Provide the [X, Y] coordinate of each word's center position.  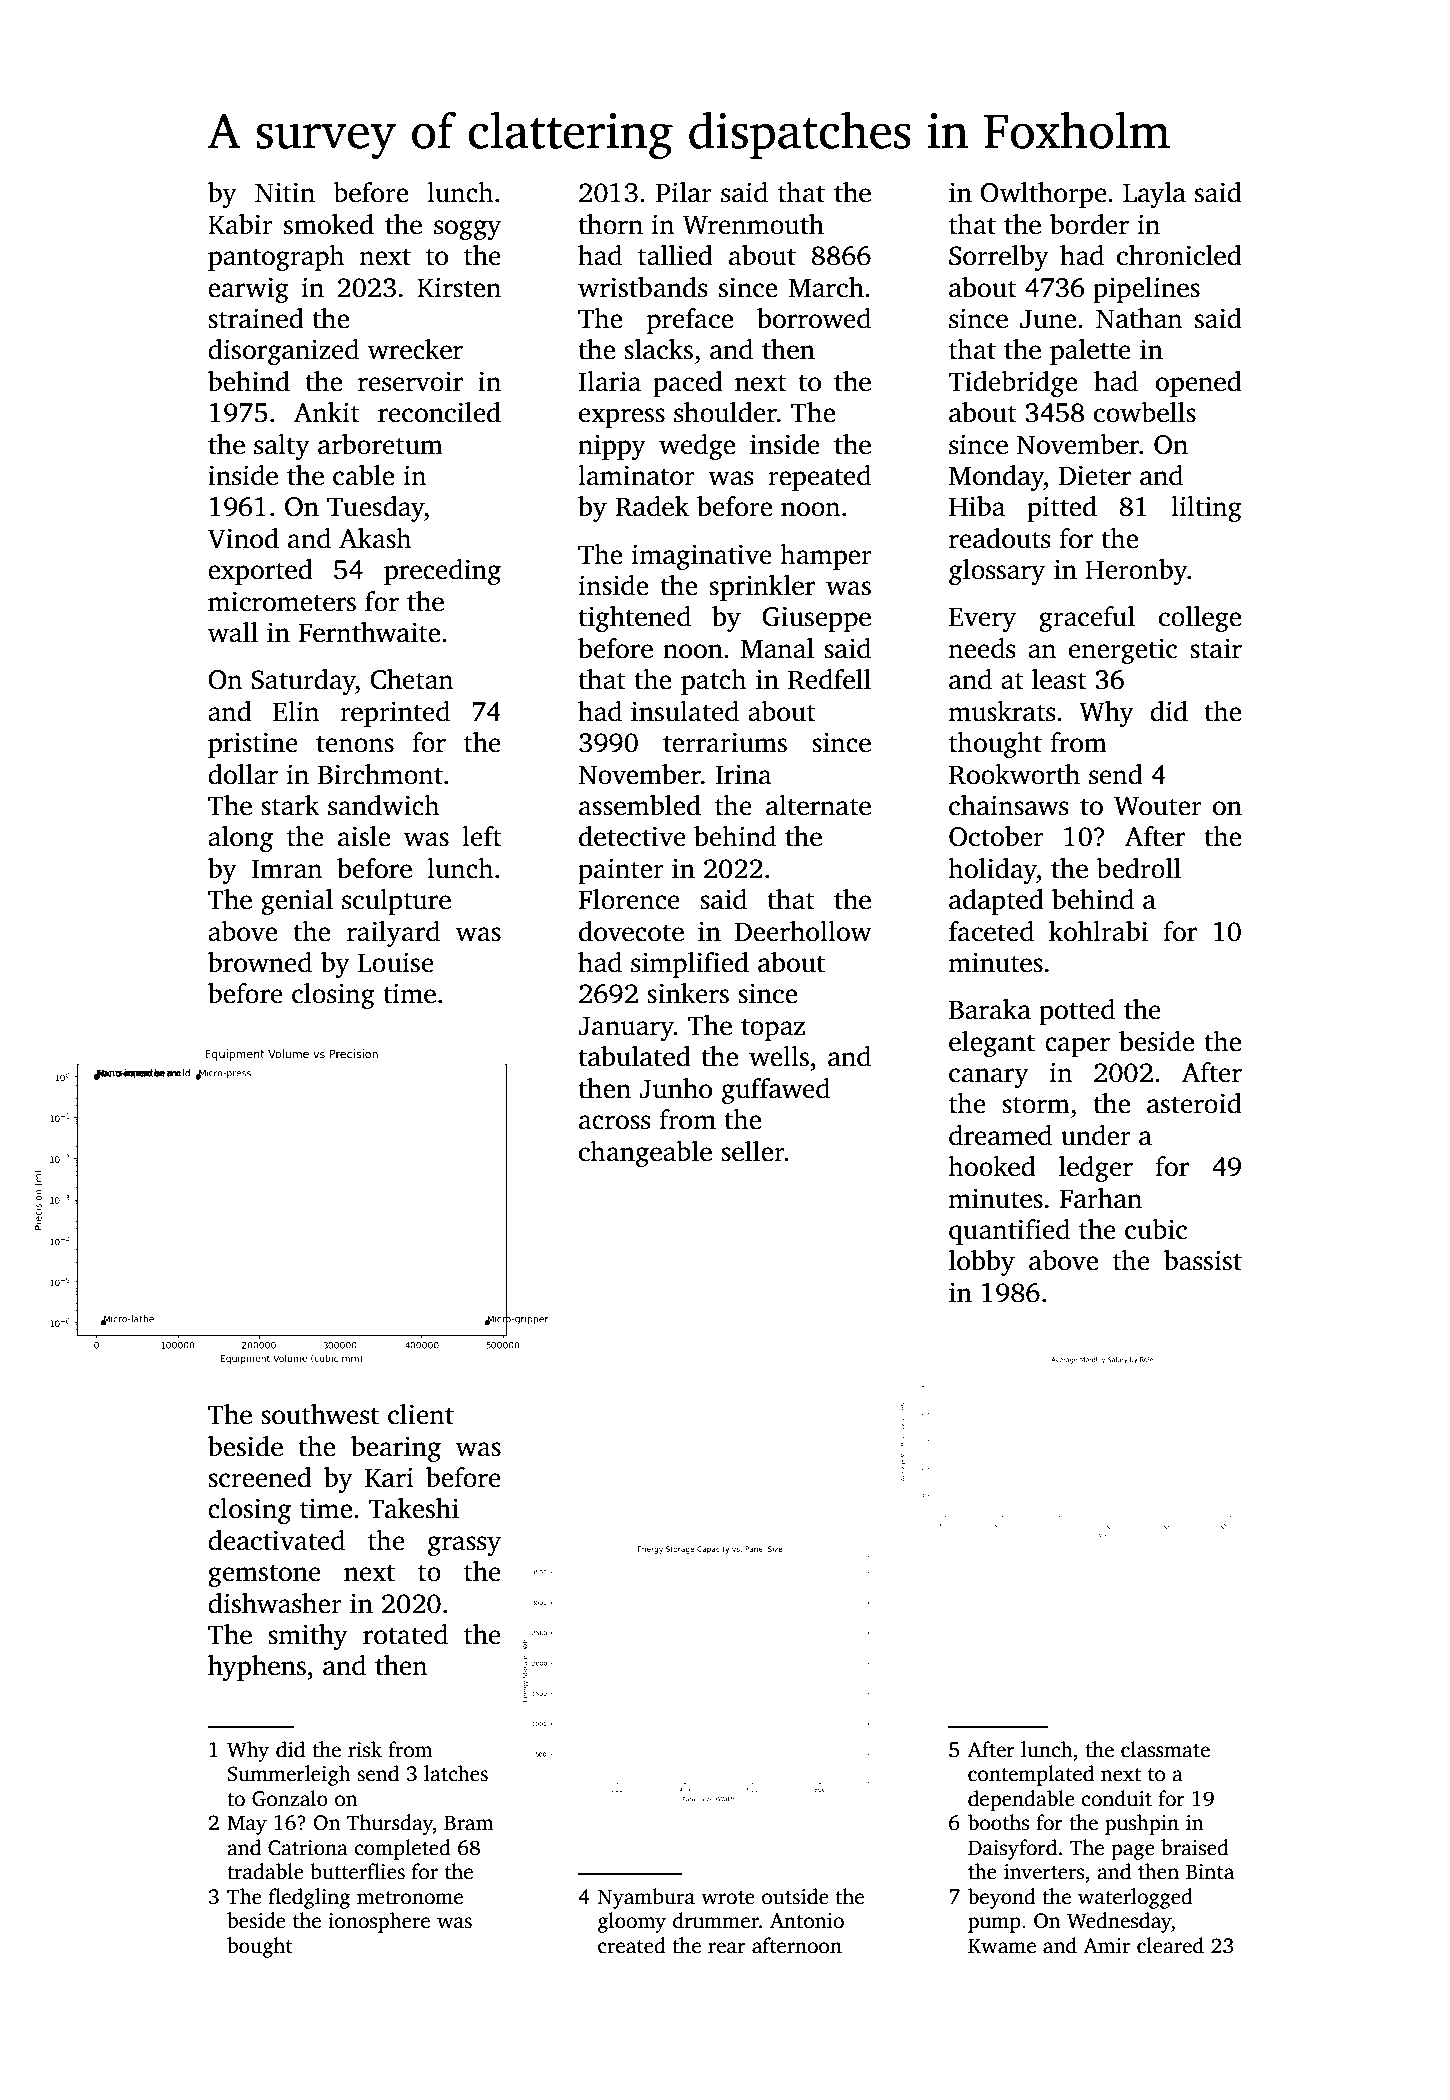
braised [1195, 1847]
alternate [818, 805]
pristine [253, 745]
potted [1077, 1012]
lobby [982, 1263]
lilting [1206, 509]
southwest [320, 1414]
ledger [1096, 1169]
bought [260, 1947]
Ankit [326, 412]
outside [795, 1896]
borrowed [814, 318]
